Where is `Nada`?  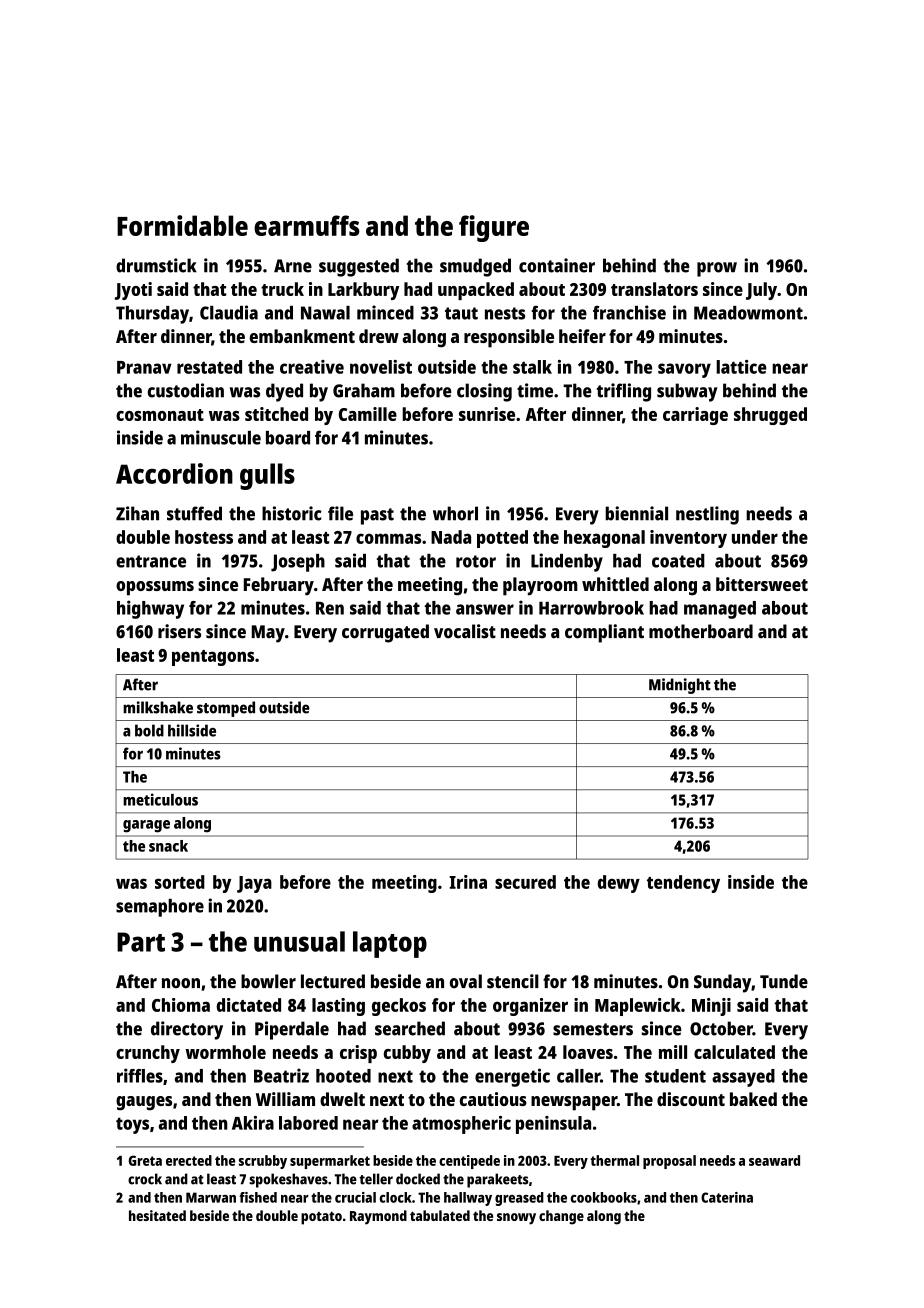 Nada is located at coordinates (451, 537).
